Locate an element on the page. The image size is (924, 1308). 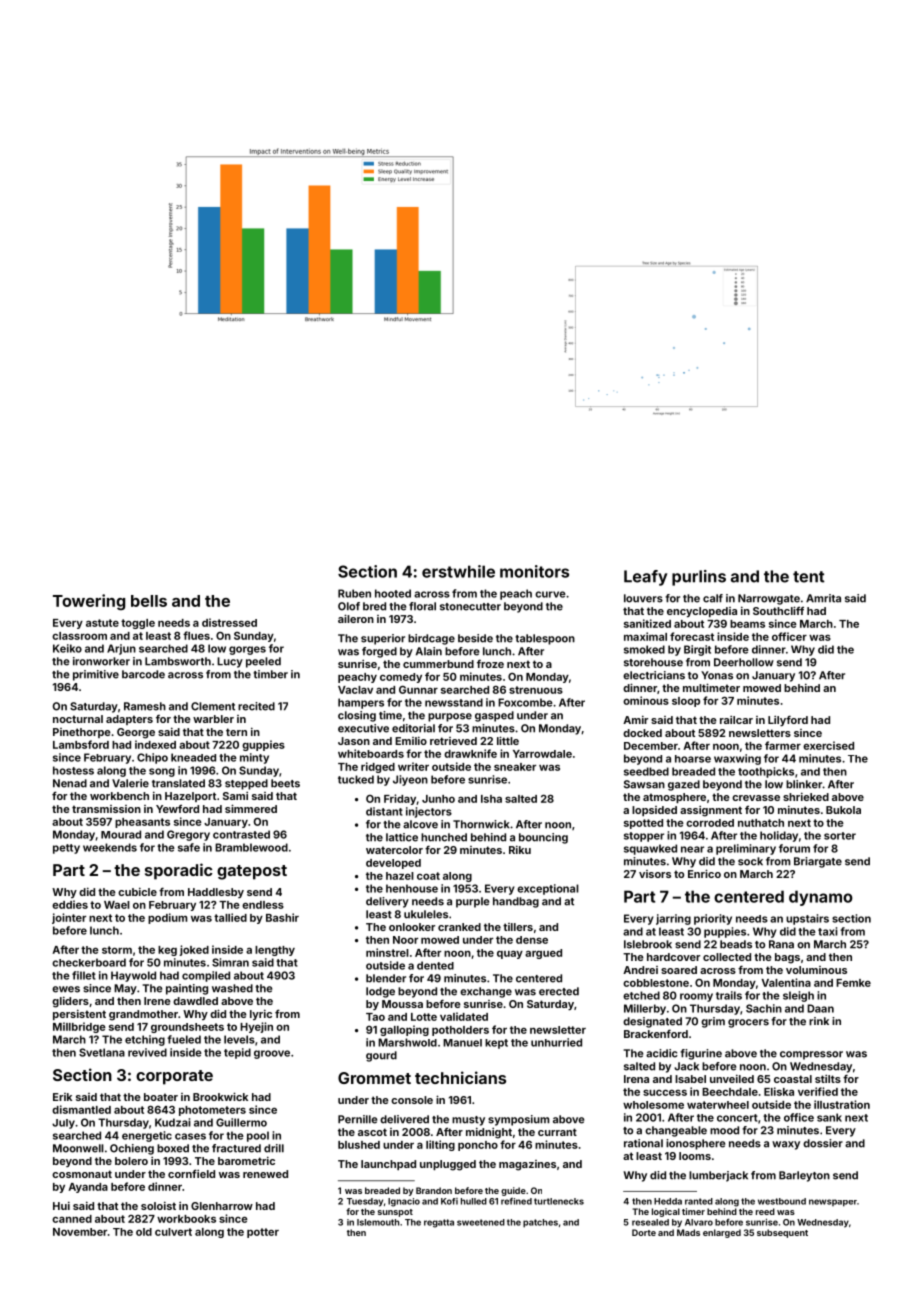
cosmonaut is located at coordinates (82, 1174).
